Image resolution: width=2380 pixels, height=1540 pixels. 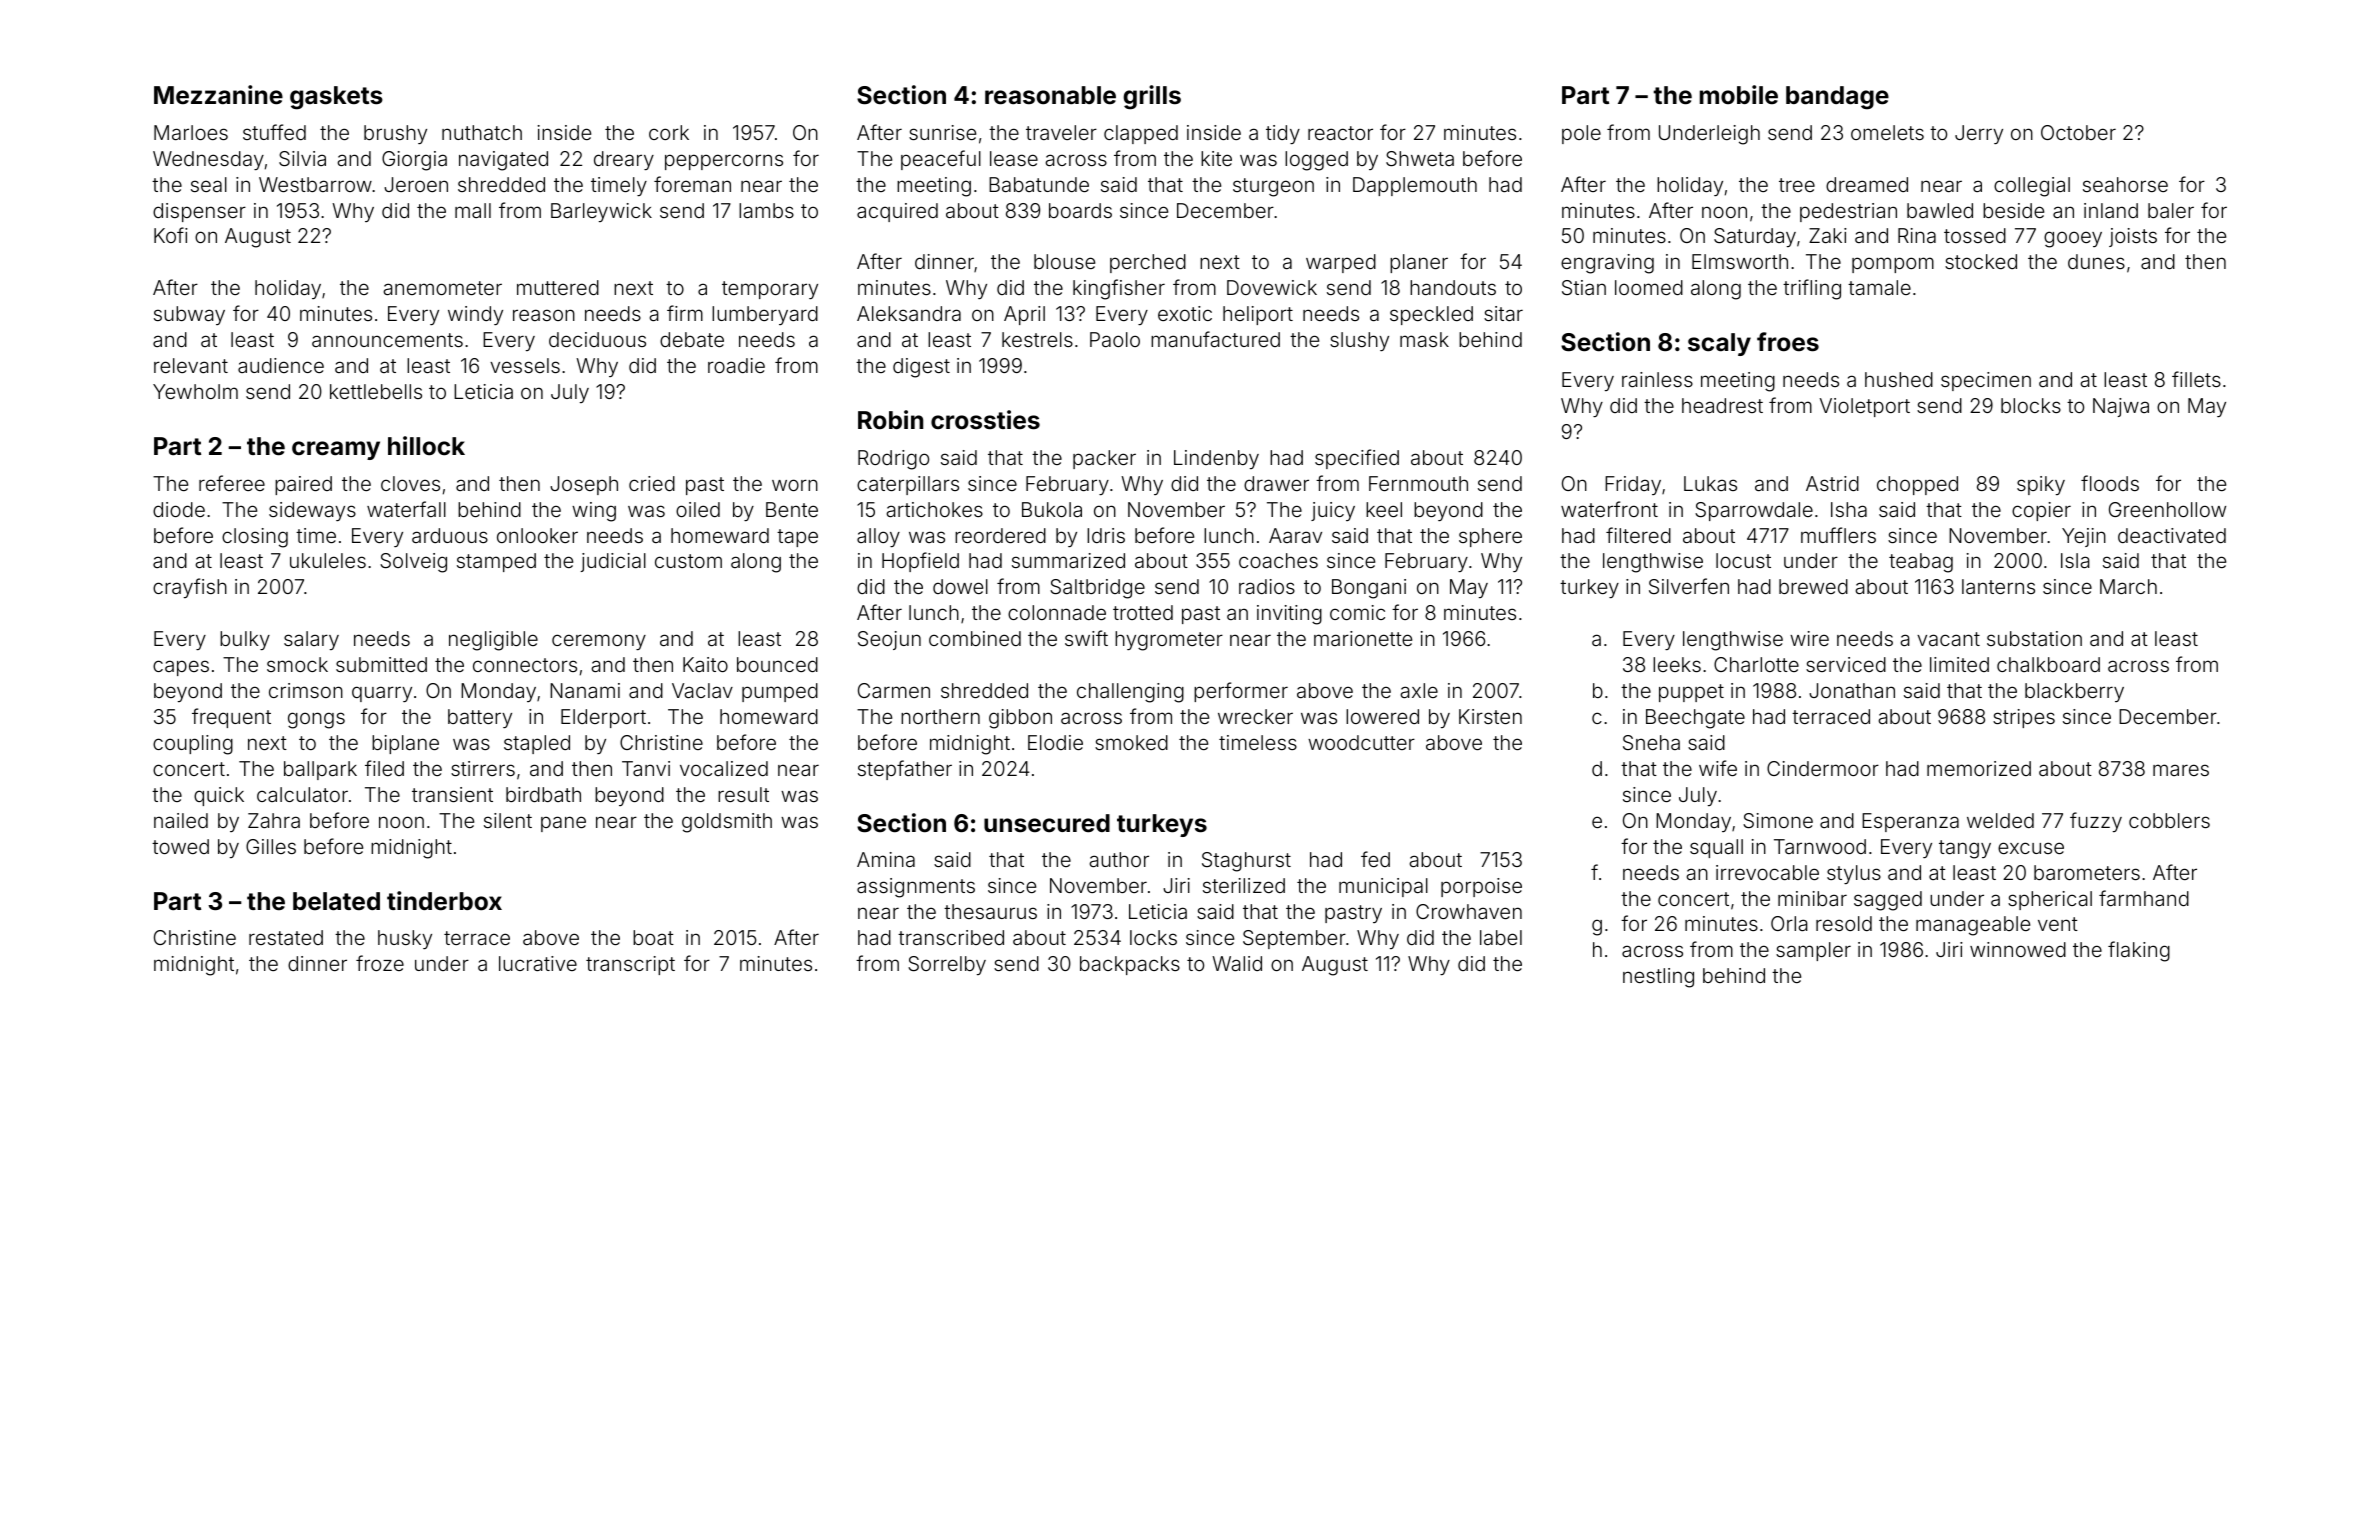 What do you see at coordinates (1837, 98) in the page?
I see `bandage` at bounding box center [1837, 98].
